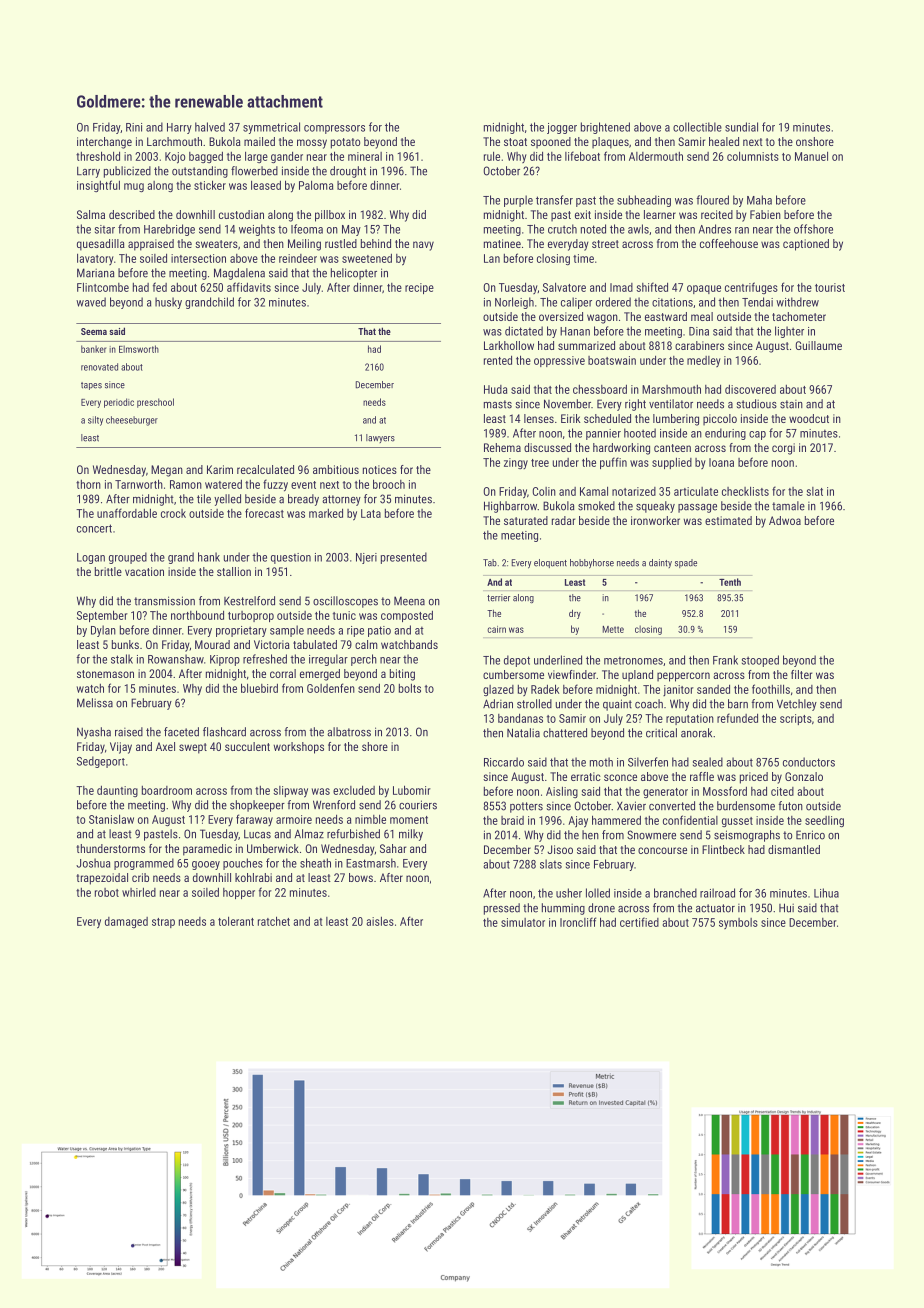 This page has height=1308, width=924. I want to click on Guillaume, so click(818, 345).
